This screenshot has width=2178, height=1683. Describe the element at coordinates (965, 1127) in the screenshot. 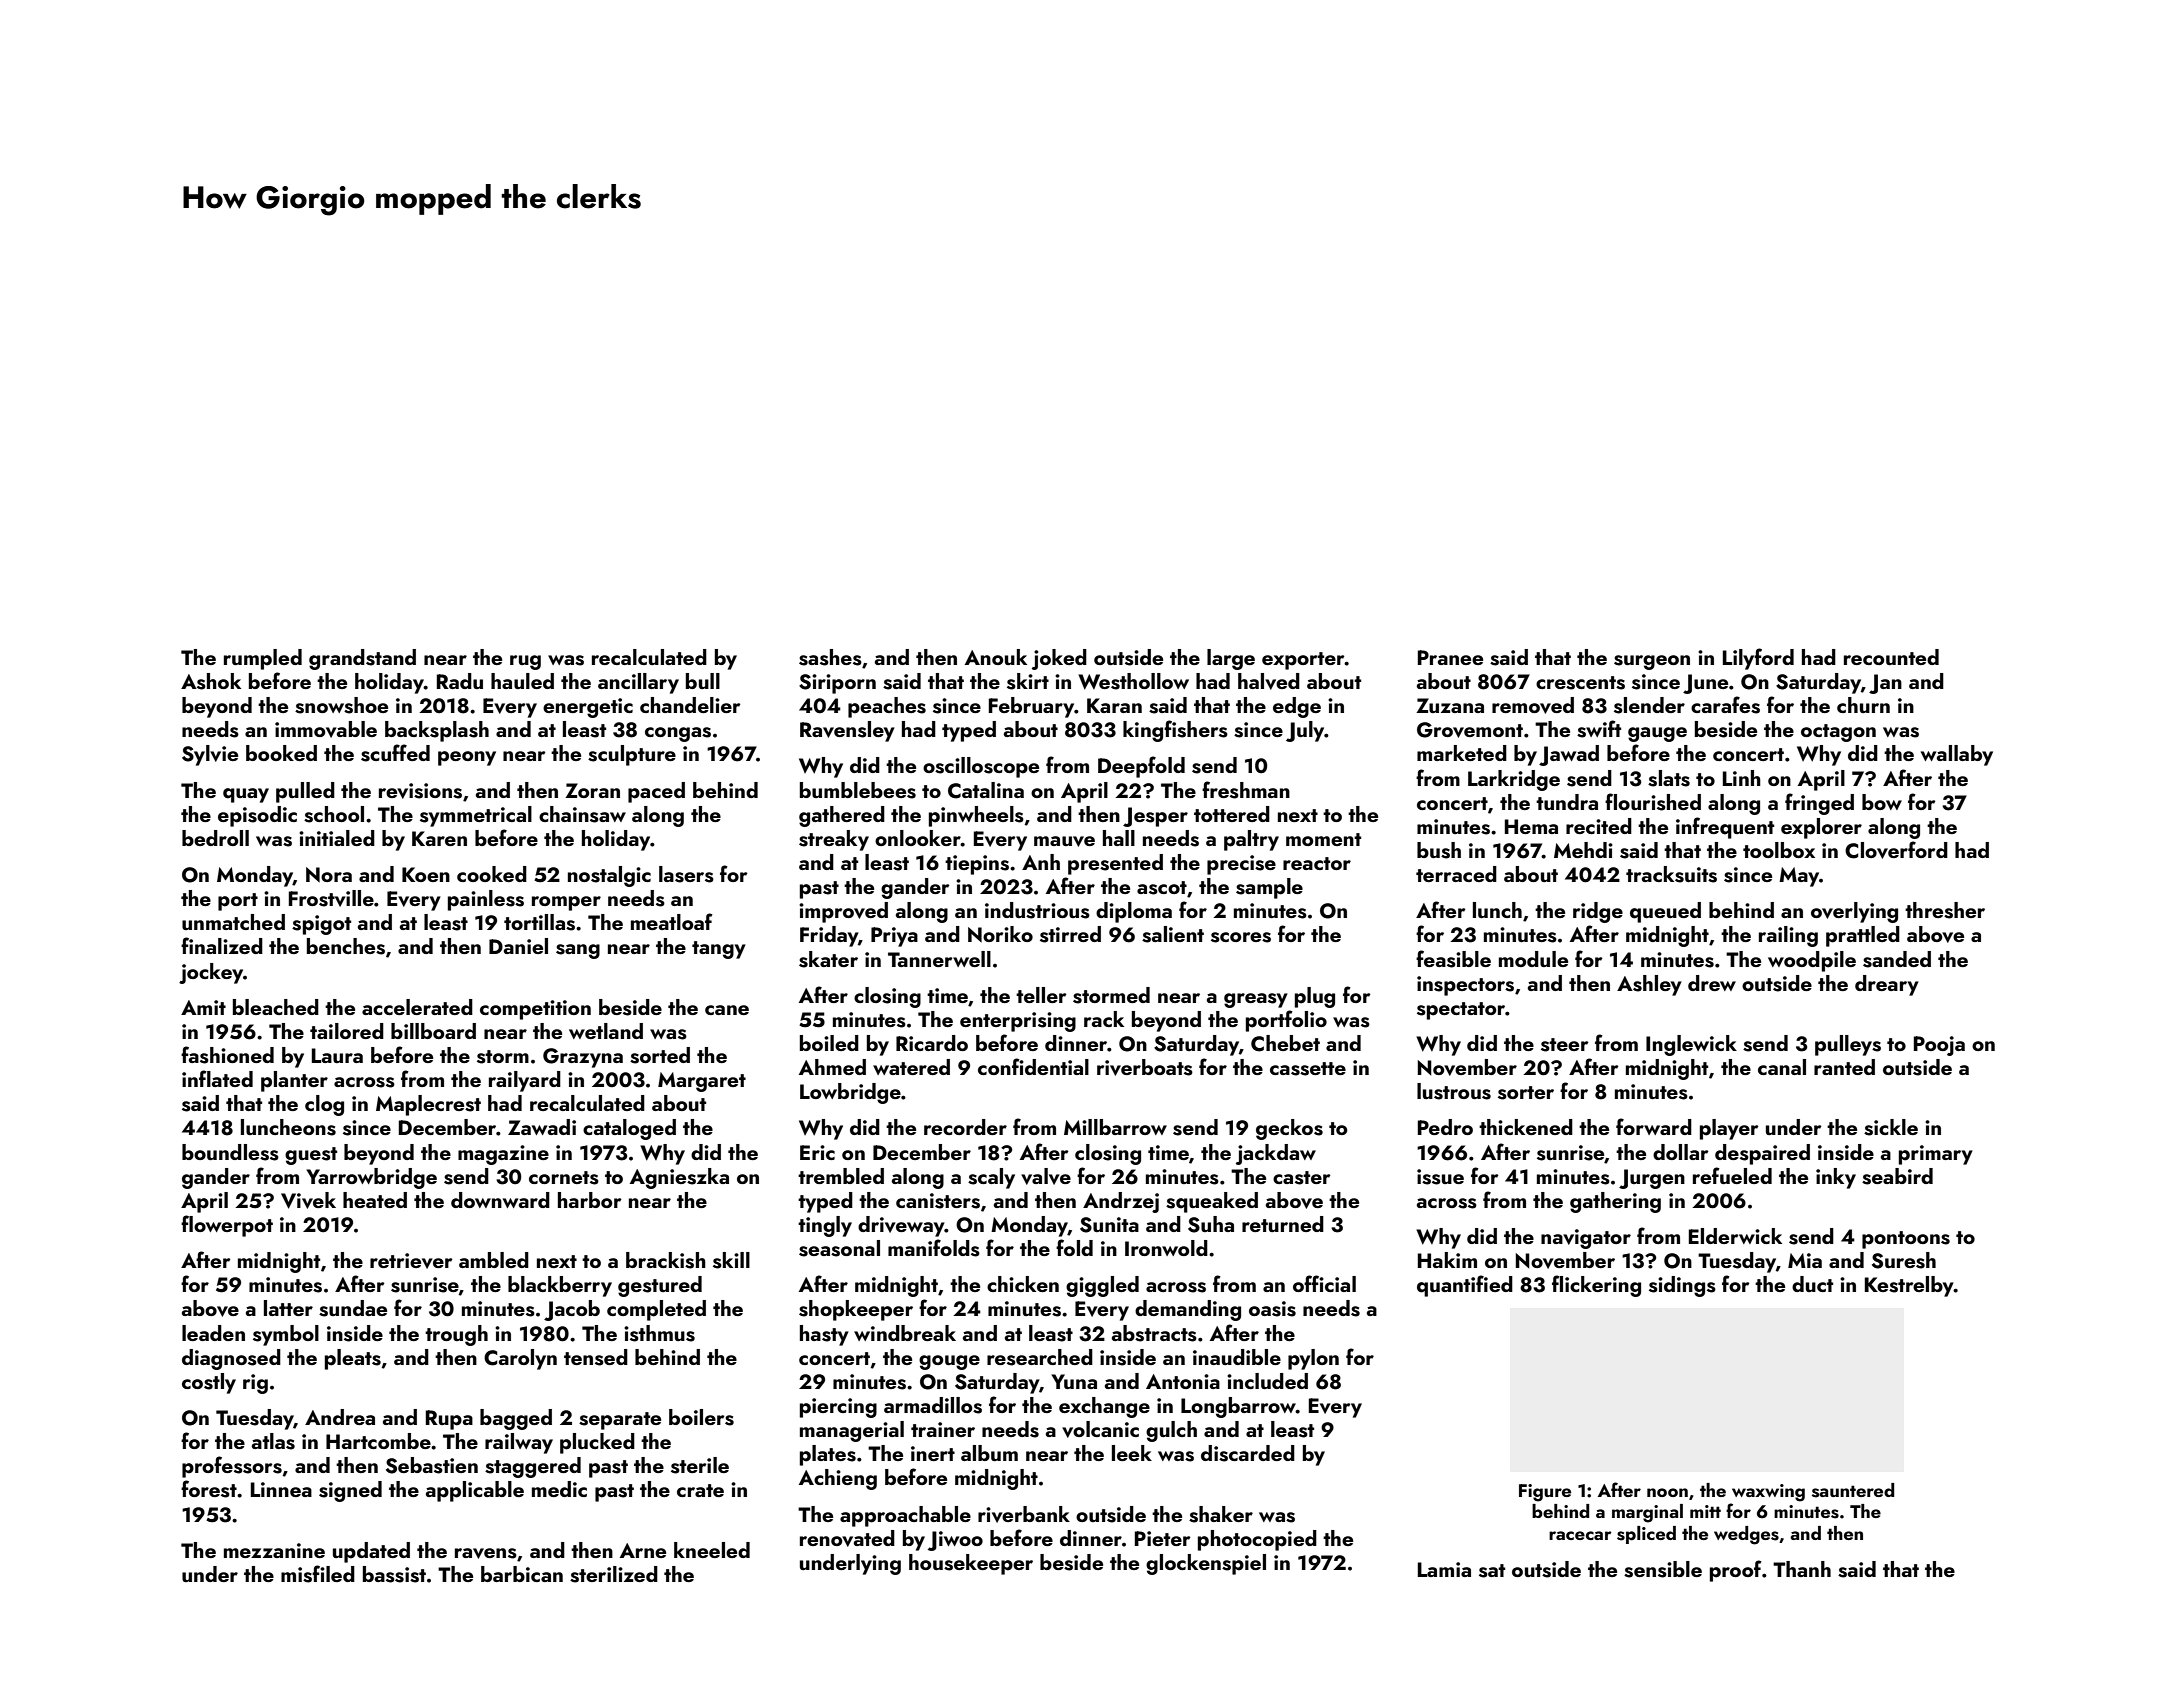

I see `recorder` at that location.
